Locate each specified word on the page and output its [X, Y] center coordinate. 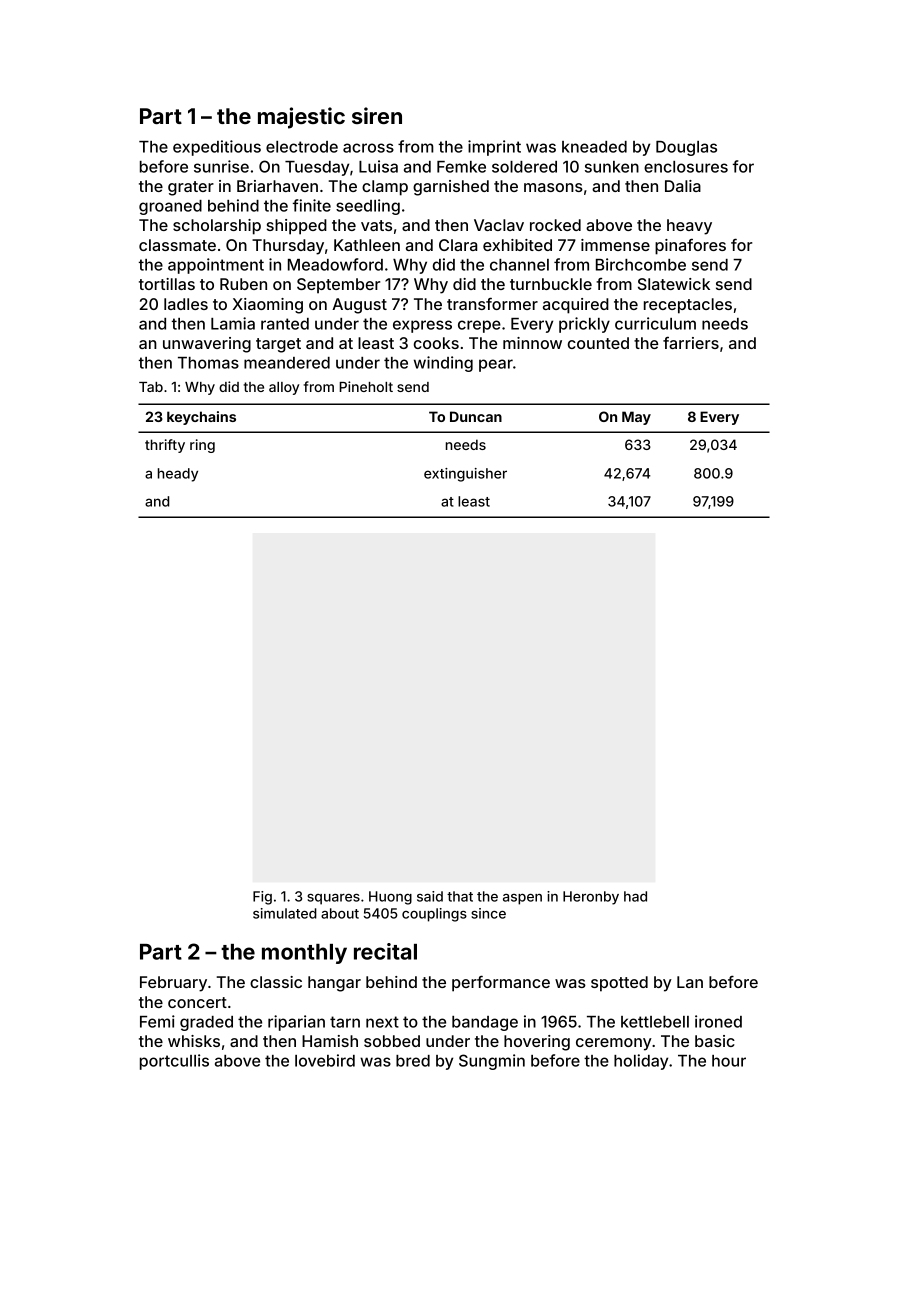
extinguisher [465, 475]
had [635, 896]
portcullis [174, 1062]
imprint [494, 148]
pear [496, 365]
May [636, 418]
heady [178, 475]
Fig [262, 898]
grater [191, 188]
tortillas [167, 284]
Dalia [683, 186]
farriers [691, 343]
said [430, 896]
